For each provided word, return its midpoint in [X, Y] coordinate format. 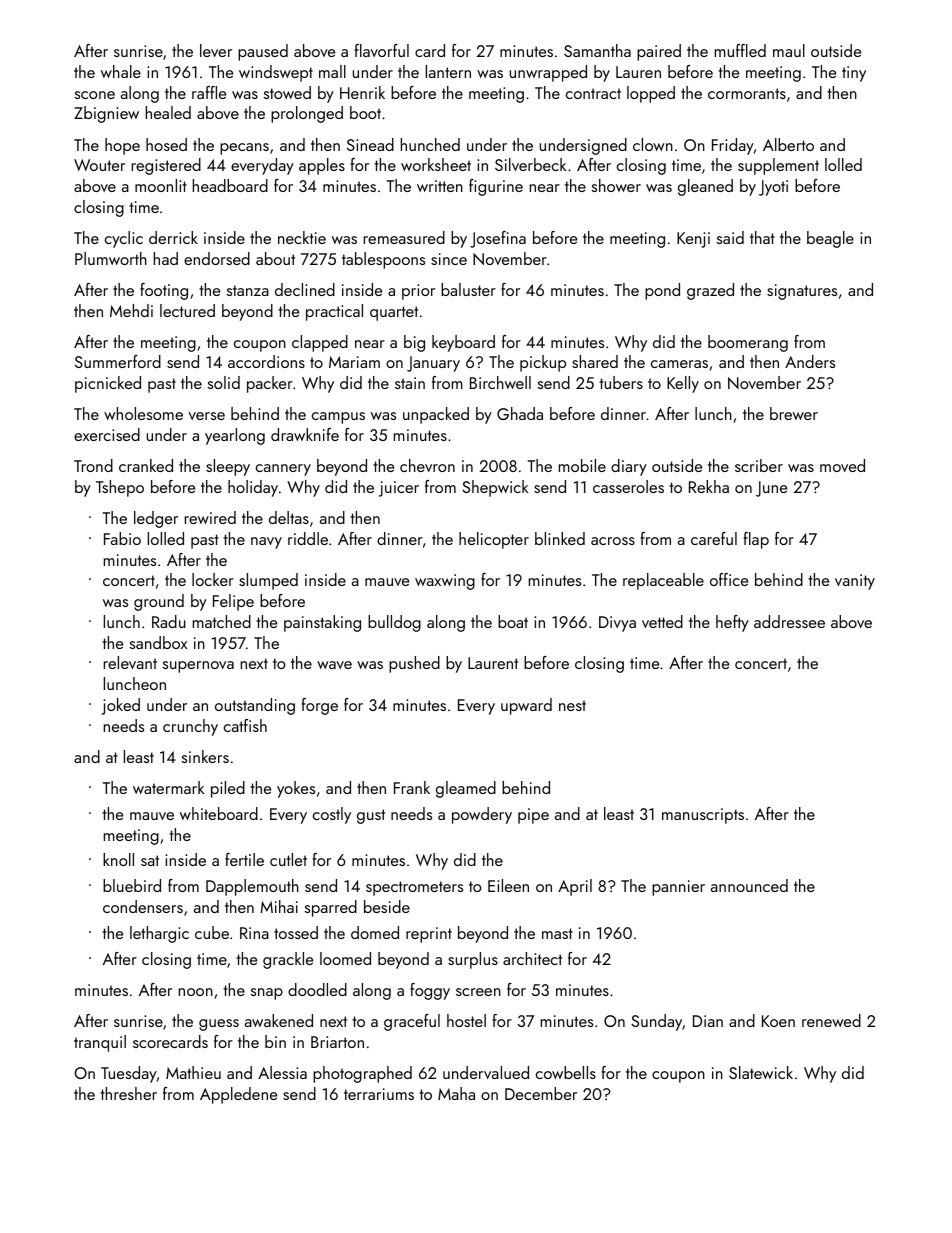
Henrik [362, 92]
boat [513, 621]
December [541, 1093]
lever [216, 50]
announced [749, 885]
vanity [855, 582]
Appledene [238, 1095]
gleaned [705, 187]
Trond [93, 465]
